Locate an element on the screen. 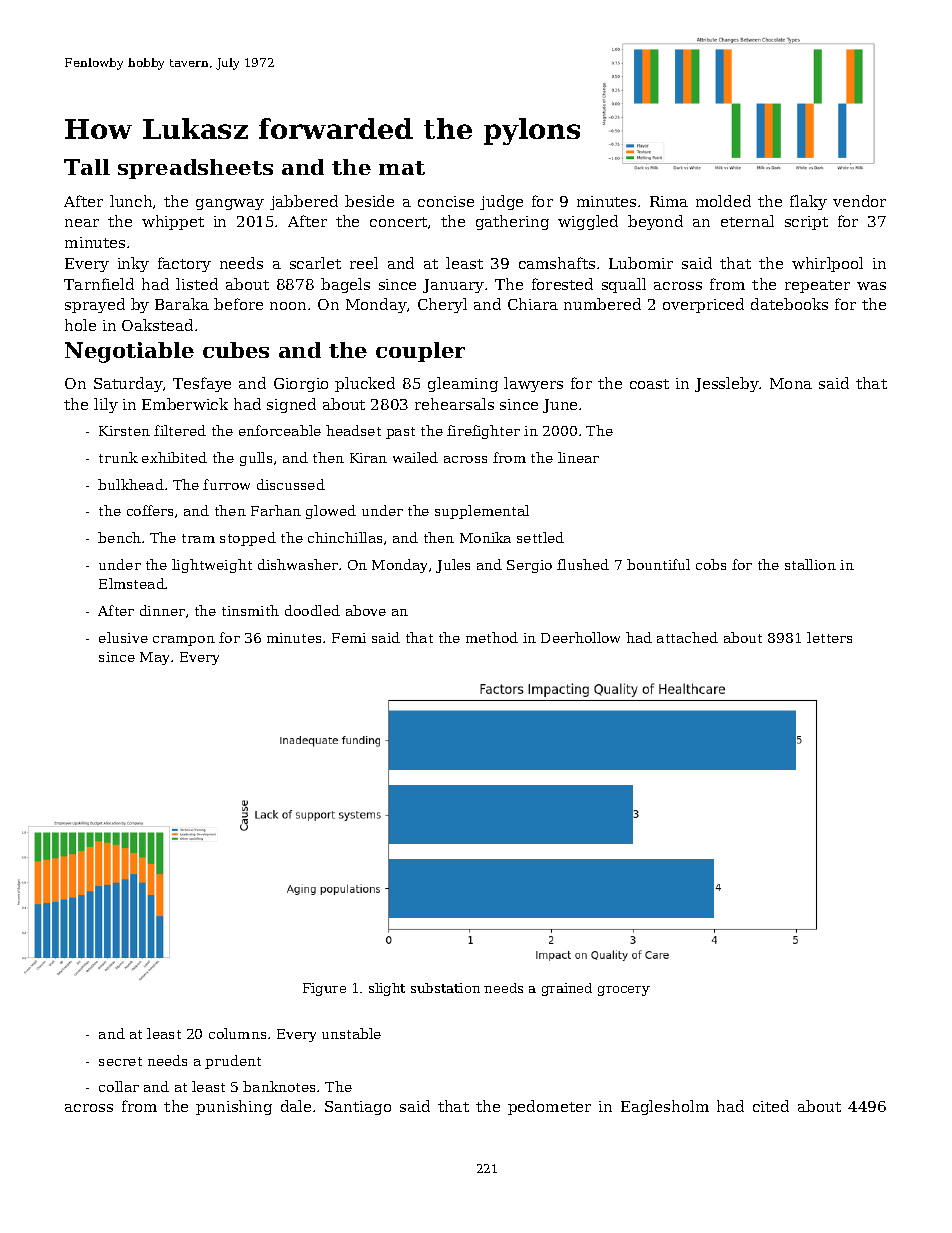 Image resolution: width=952 pixels, height=1233 pixels. secret is located at coordinates (120, 1061).
